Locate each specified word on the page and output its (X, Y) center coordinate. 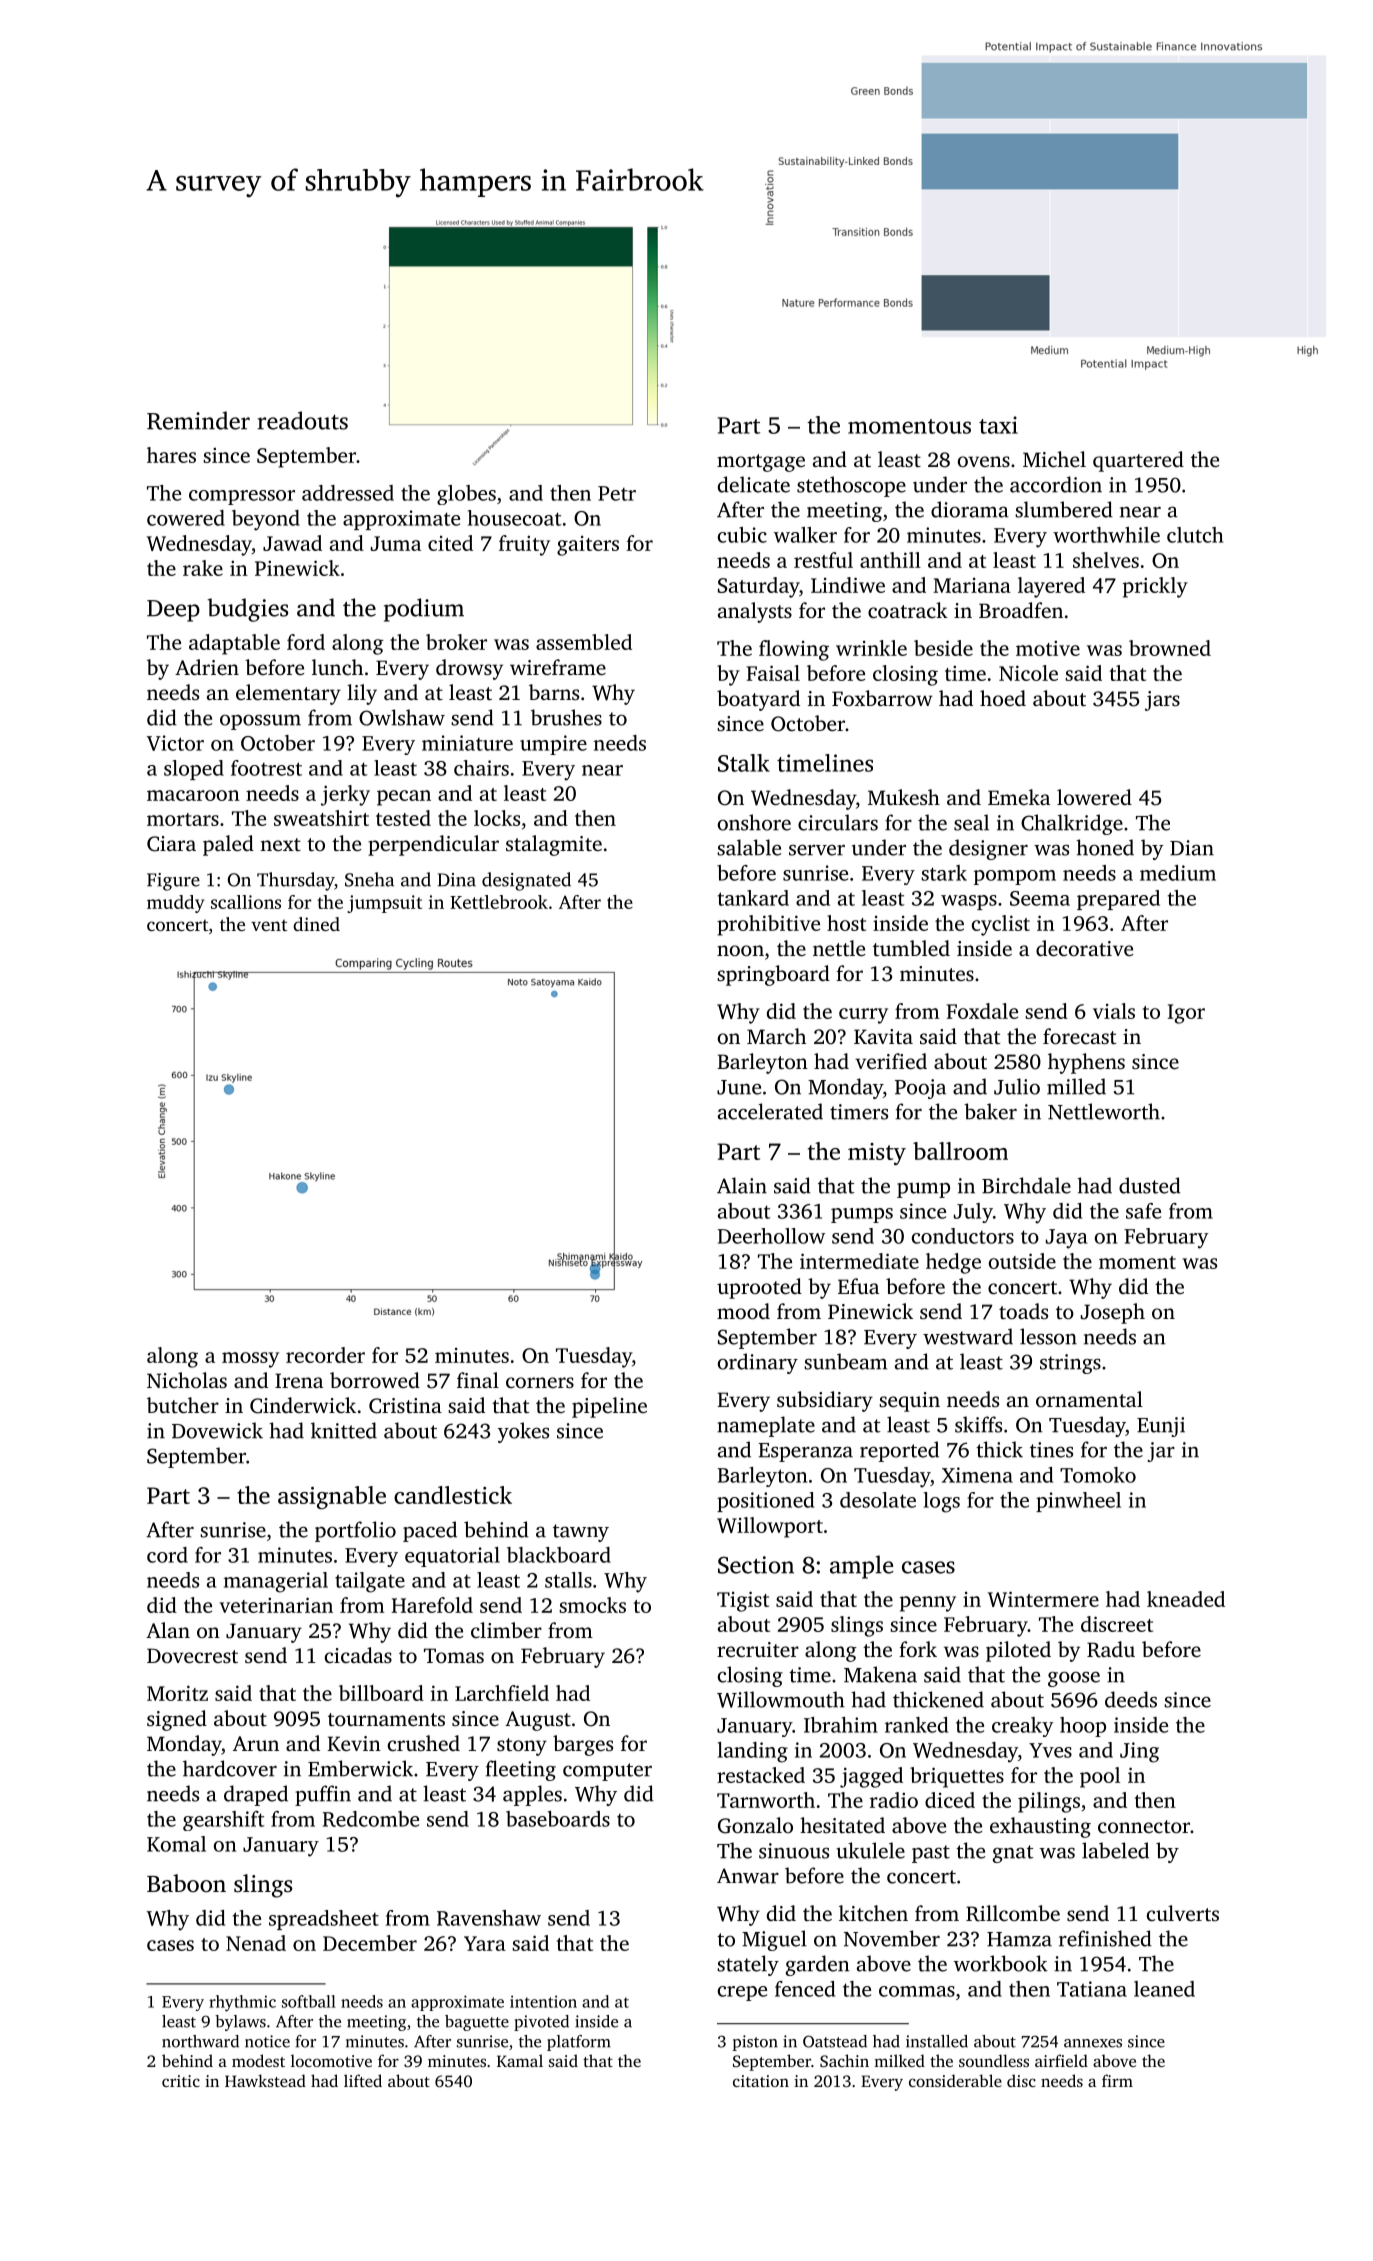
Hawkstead (265, 2080)
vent (269, 925)
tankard (753, 898)
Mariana (972, 585)
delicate (754, 484)
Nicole (1028, 673)
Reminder (198, 420)
